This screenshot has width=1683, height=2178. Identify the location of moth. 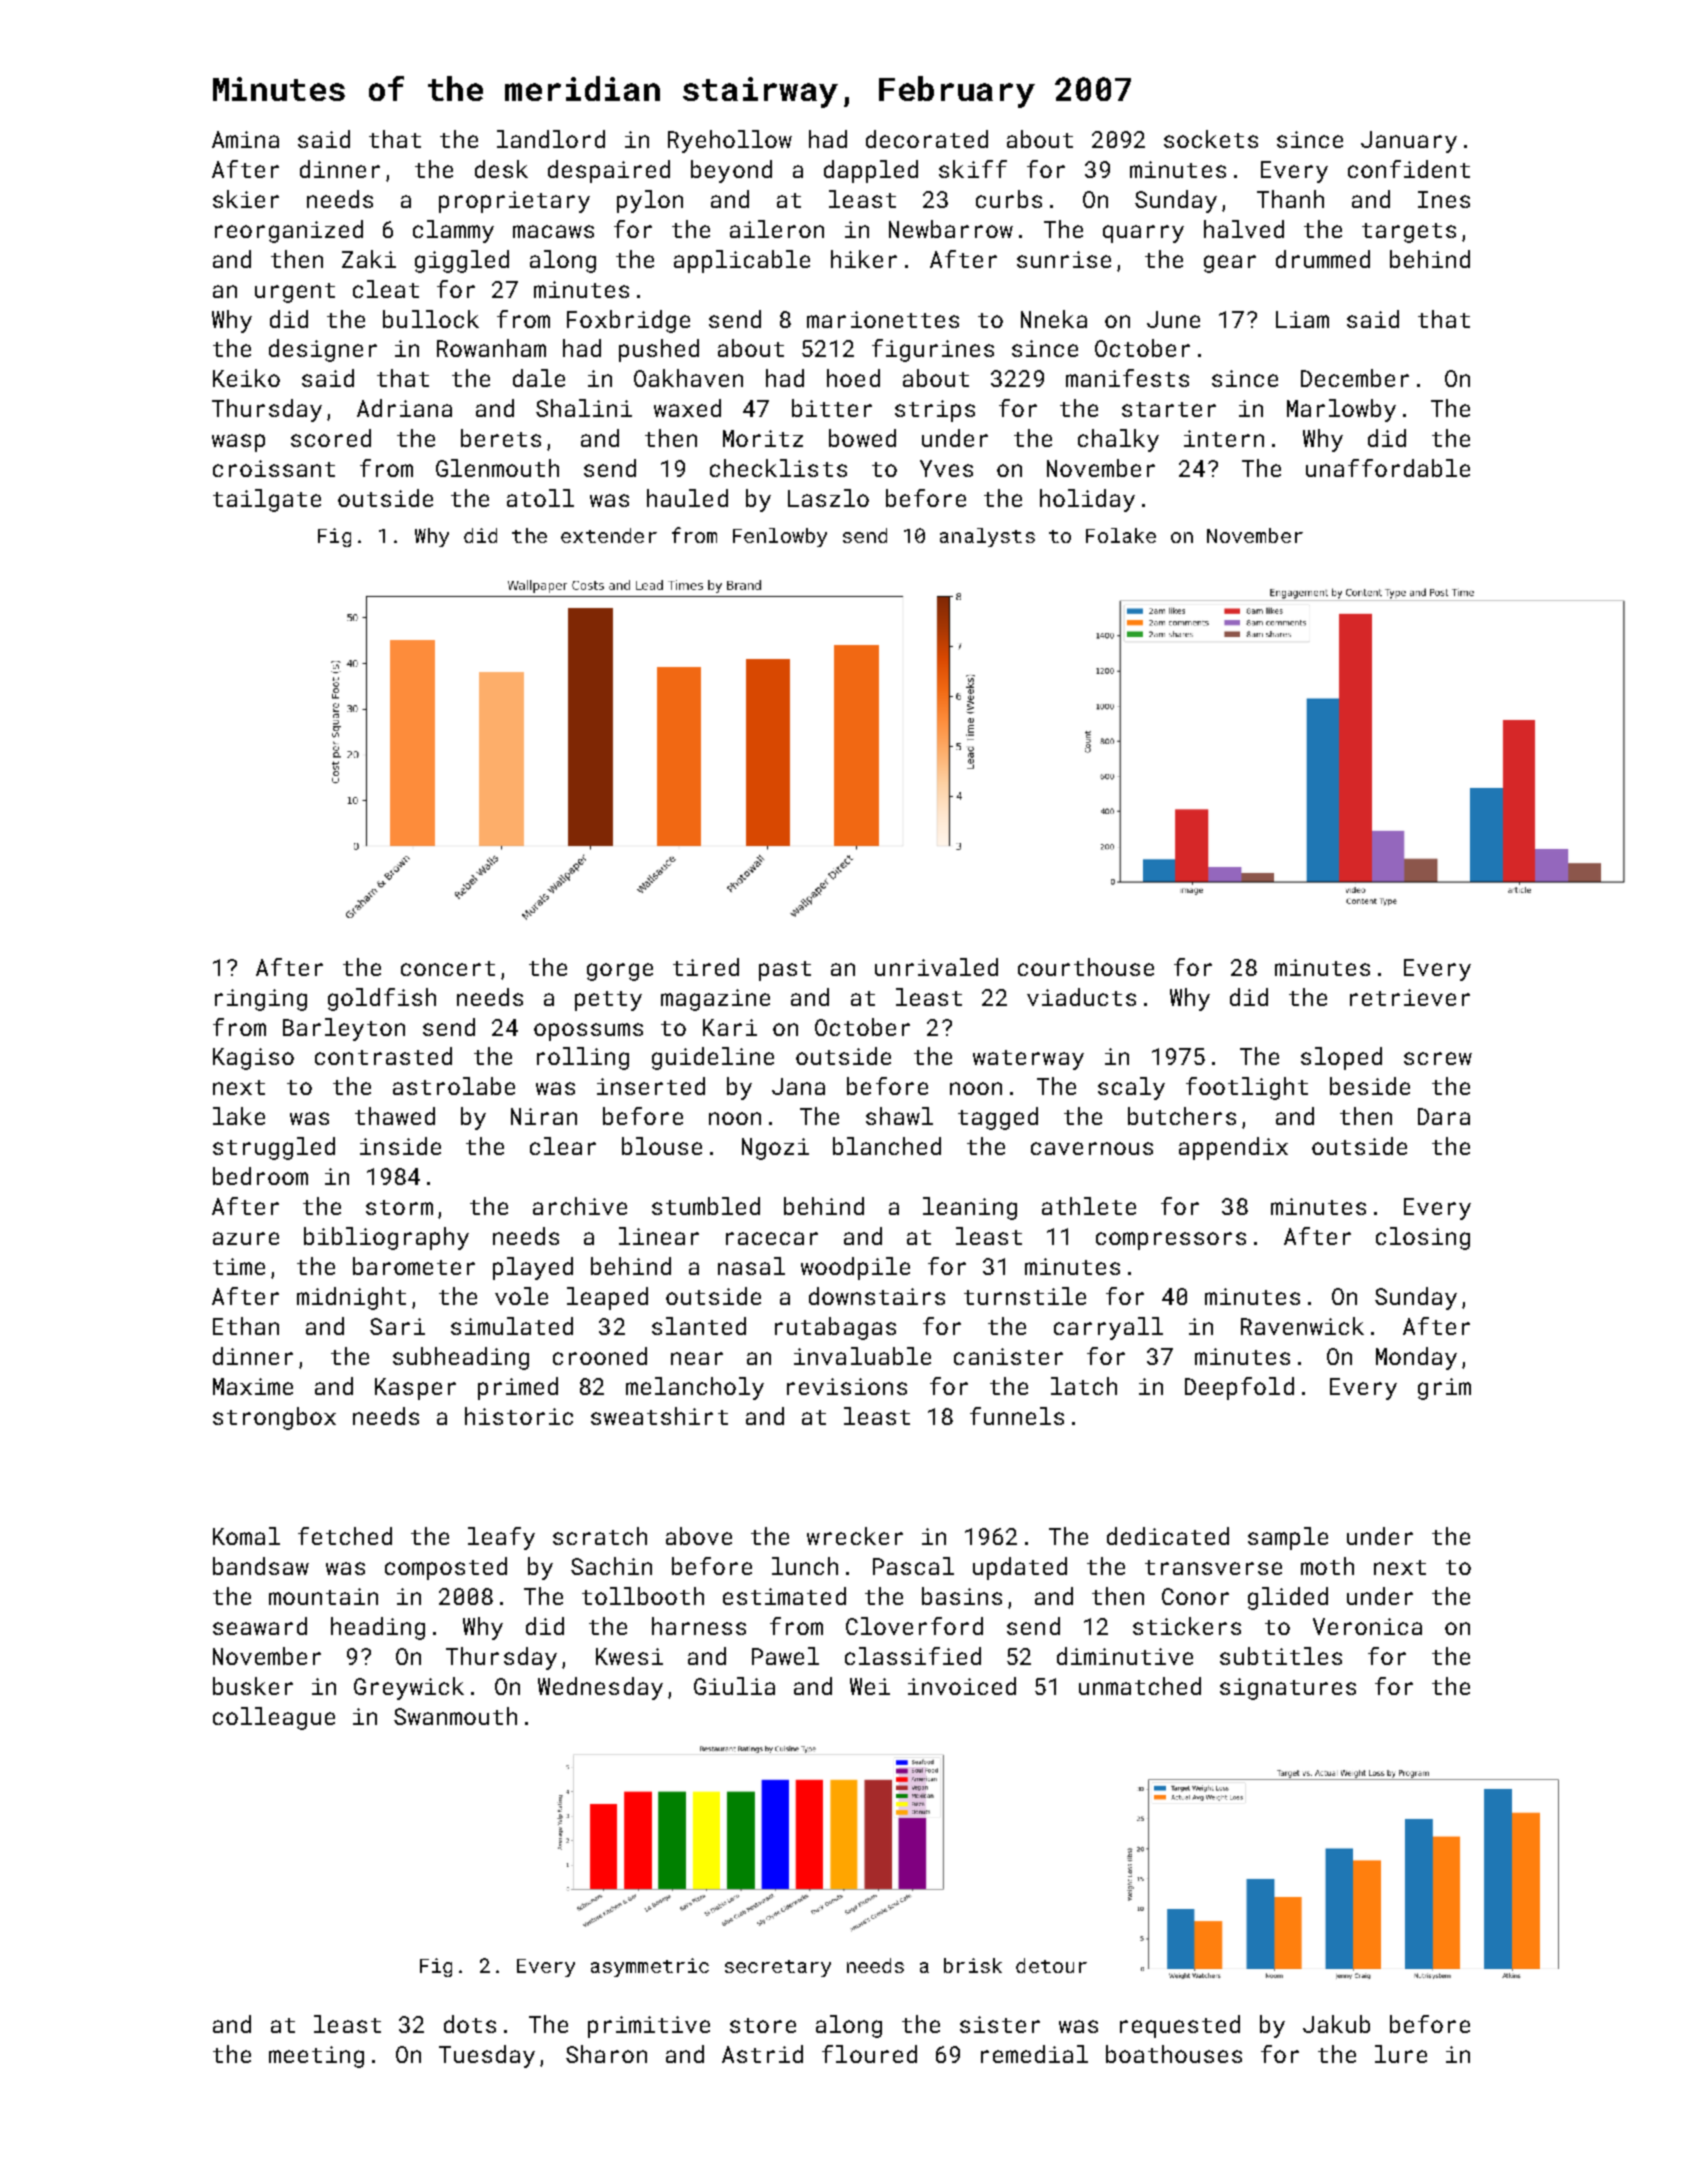
(1327, 1566).
